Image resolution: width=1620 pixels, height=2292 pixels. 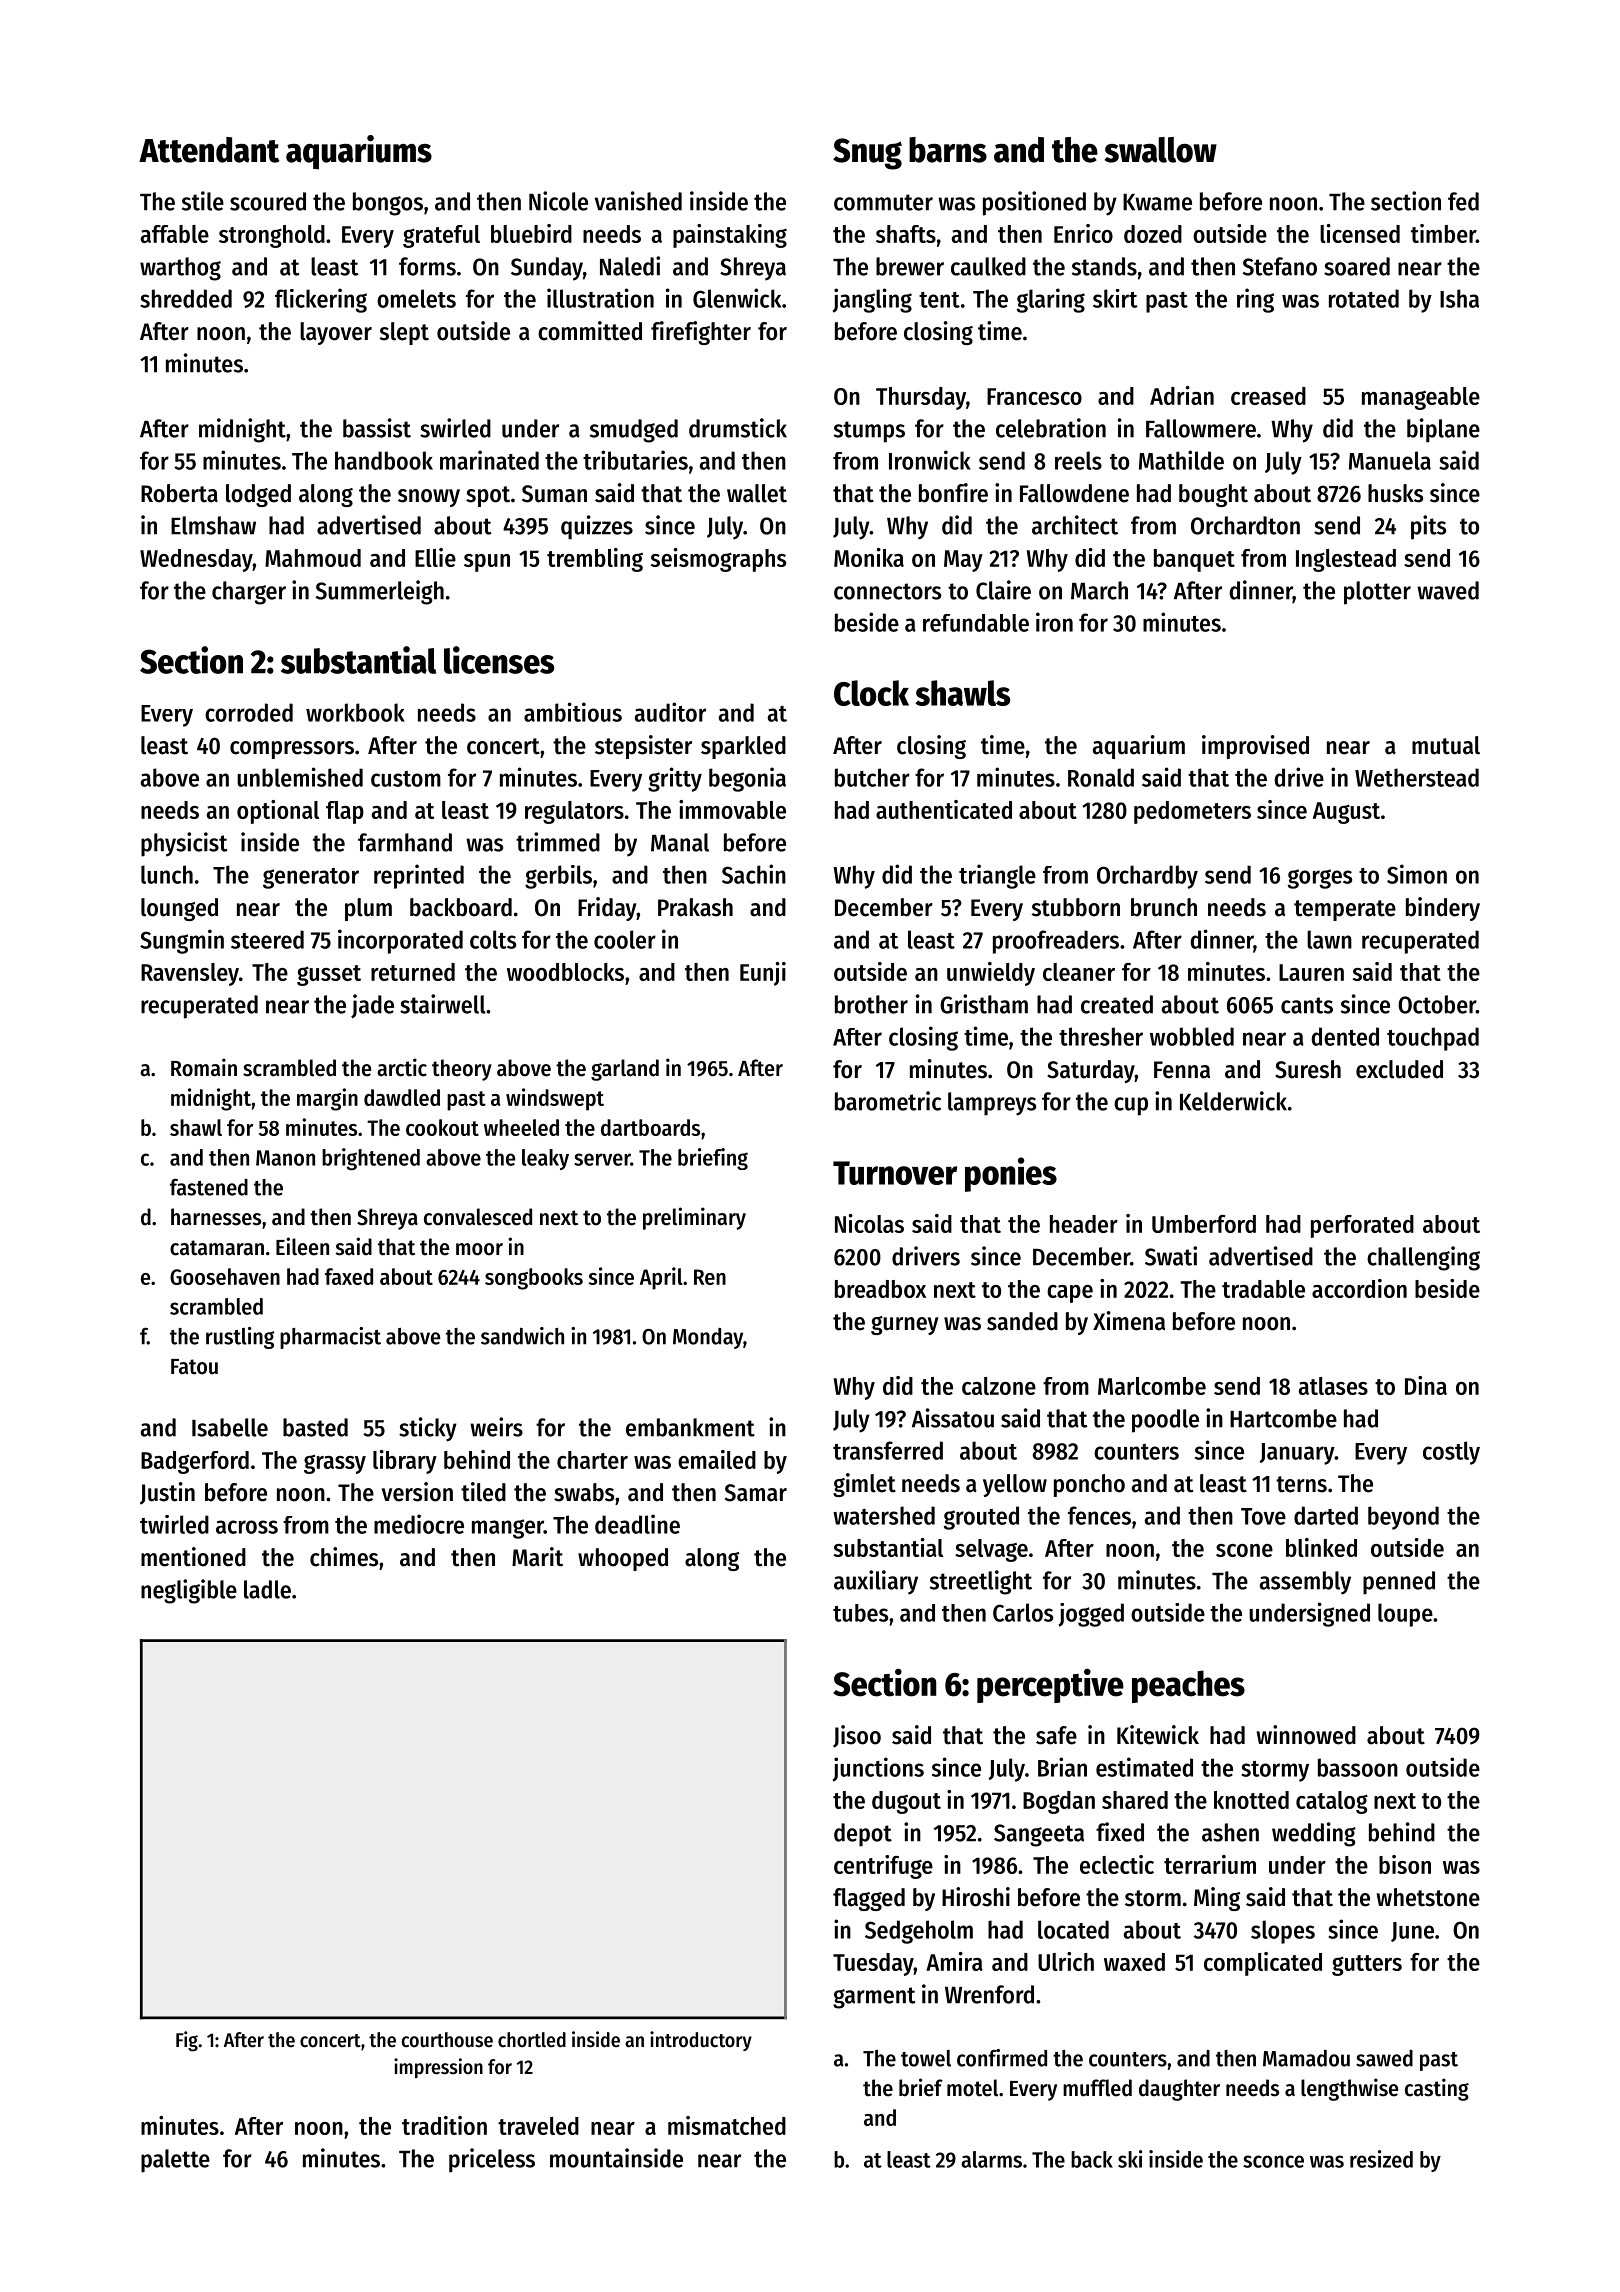 What do you see at coordinates (209, 1187) in the screenshot?
I see `fastened` at bounding box center [209, 1187].
